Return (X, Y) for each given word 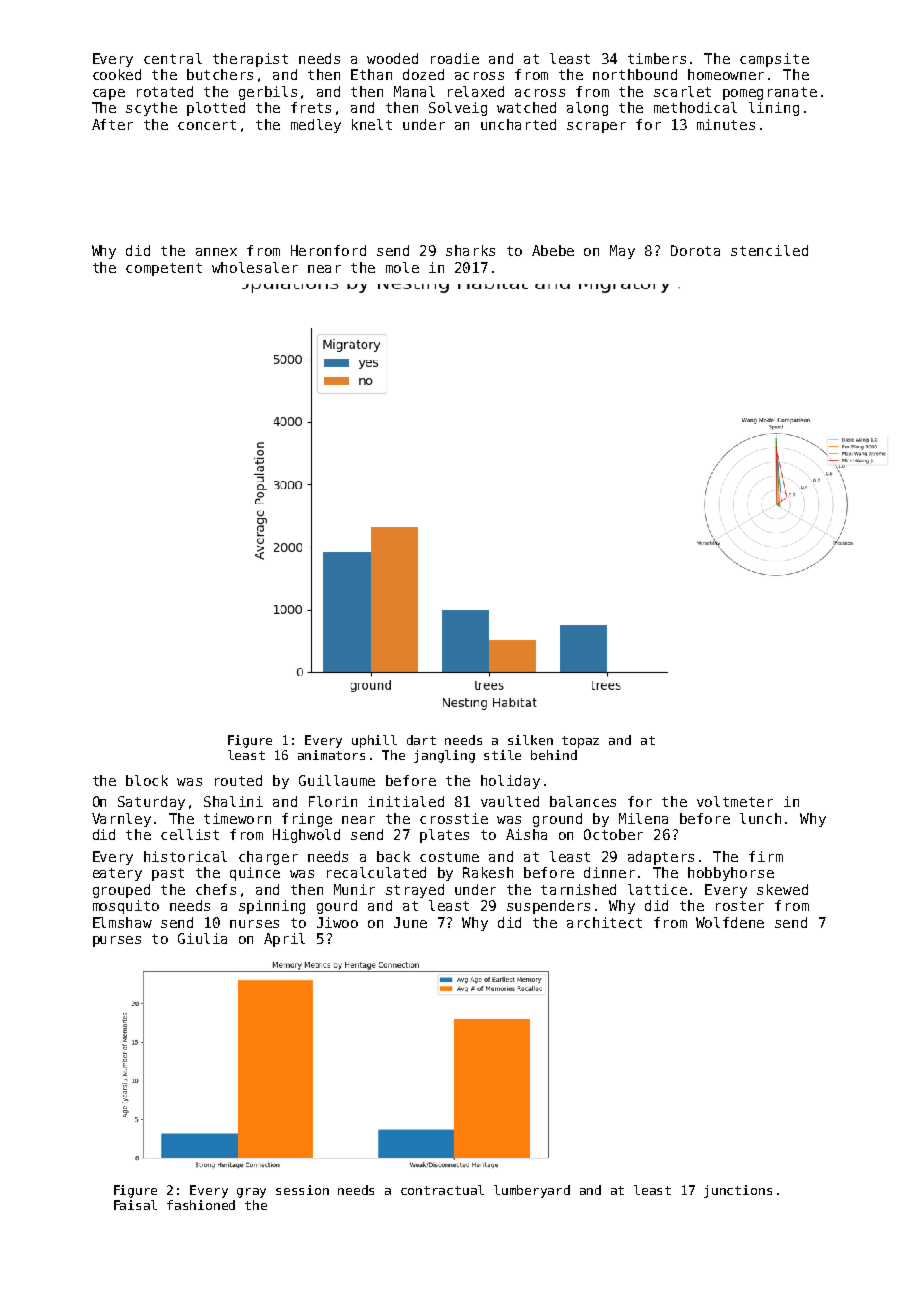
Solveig (458, 109)
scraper (596, 127)
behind (554, 755)
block (147, 780)
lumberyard (532, 1191)
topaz (580, 742)
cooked (117, 74)
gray (251, 1193)
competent (164, 269)
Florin (333, 801)
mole (402, 267)
